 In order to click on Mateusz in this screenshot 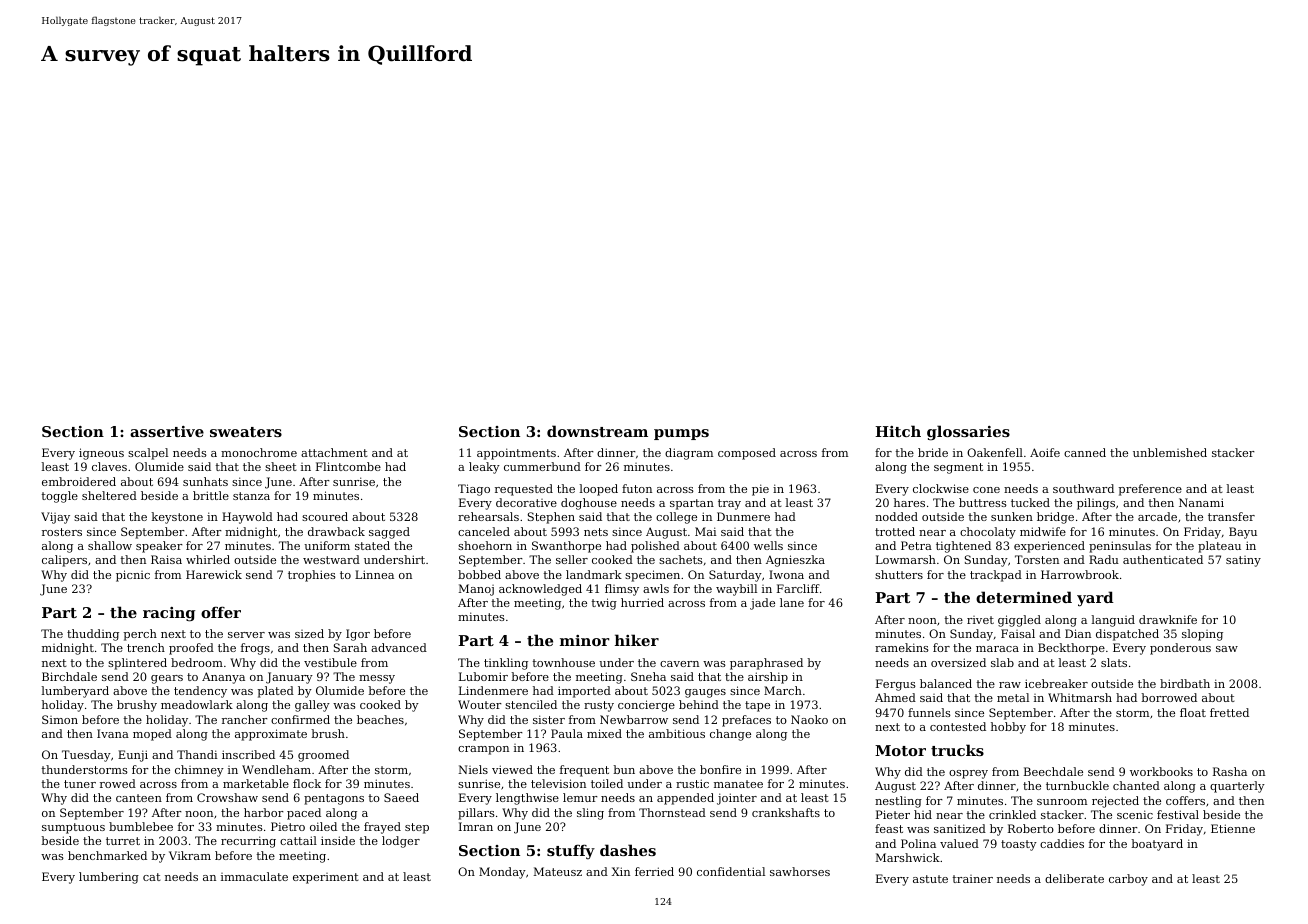, I will do `click(558, 871)`.
